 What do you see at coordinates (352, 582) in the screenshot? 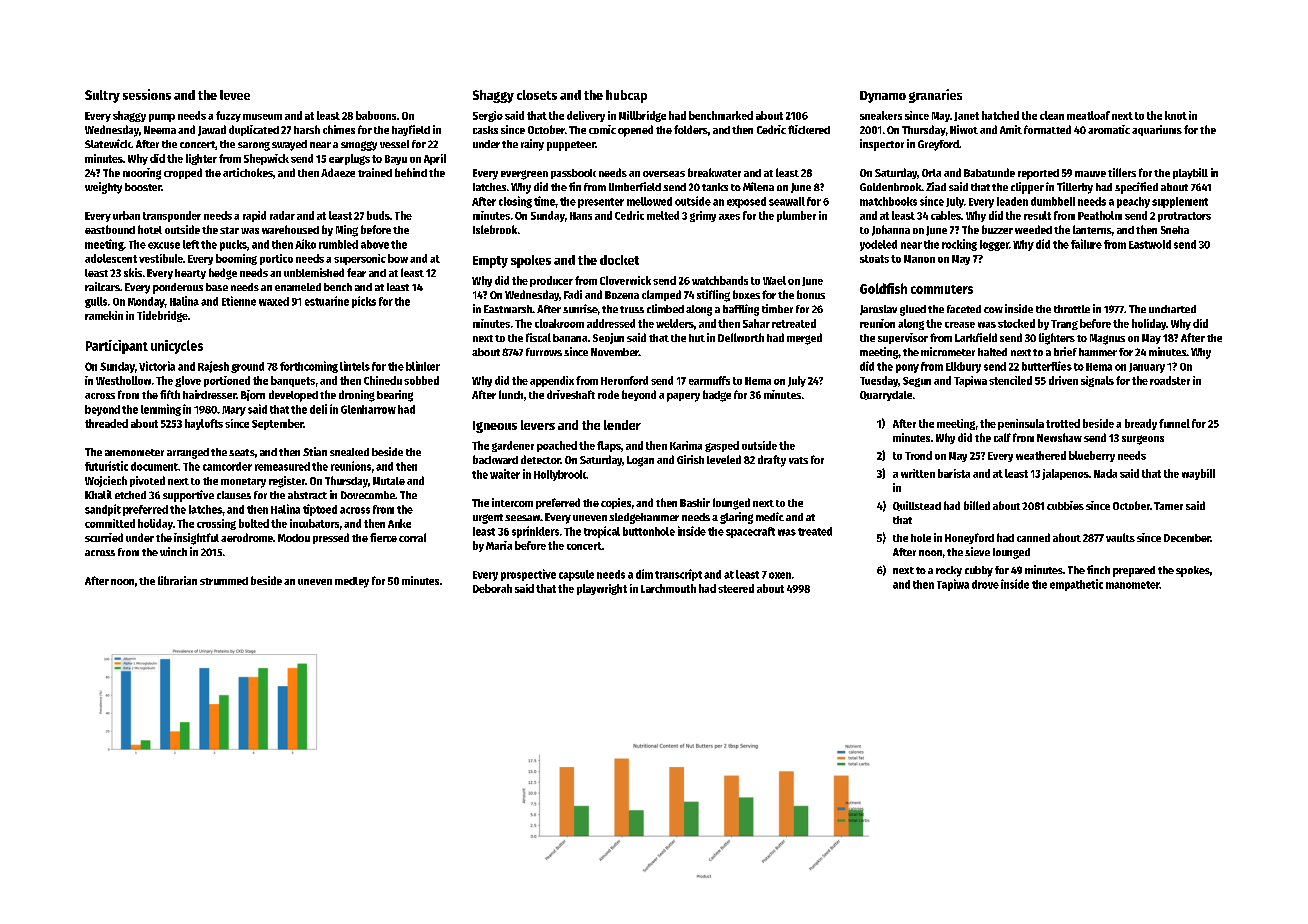
I see `medley` at bounding box center [352, 582].
